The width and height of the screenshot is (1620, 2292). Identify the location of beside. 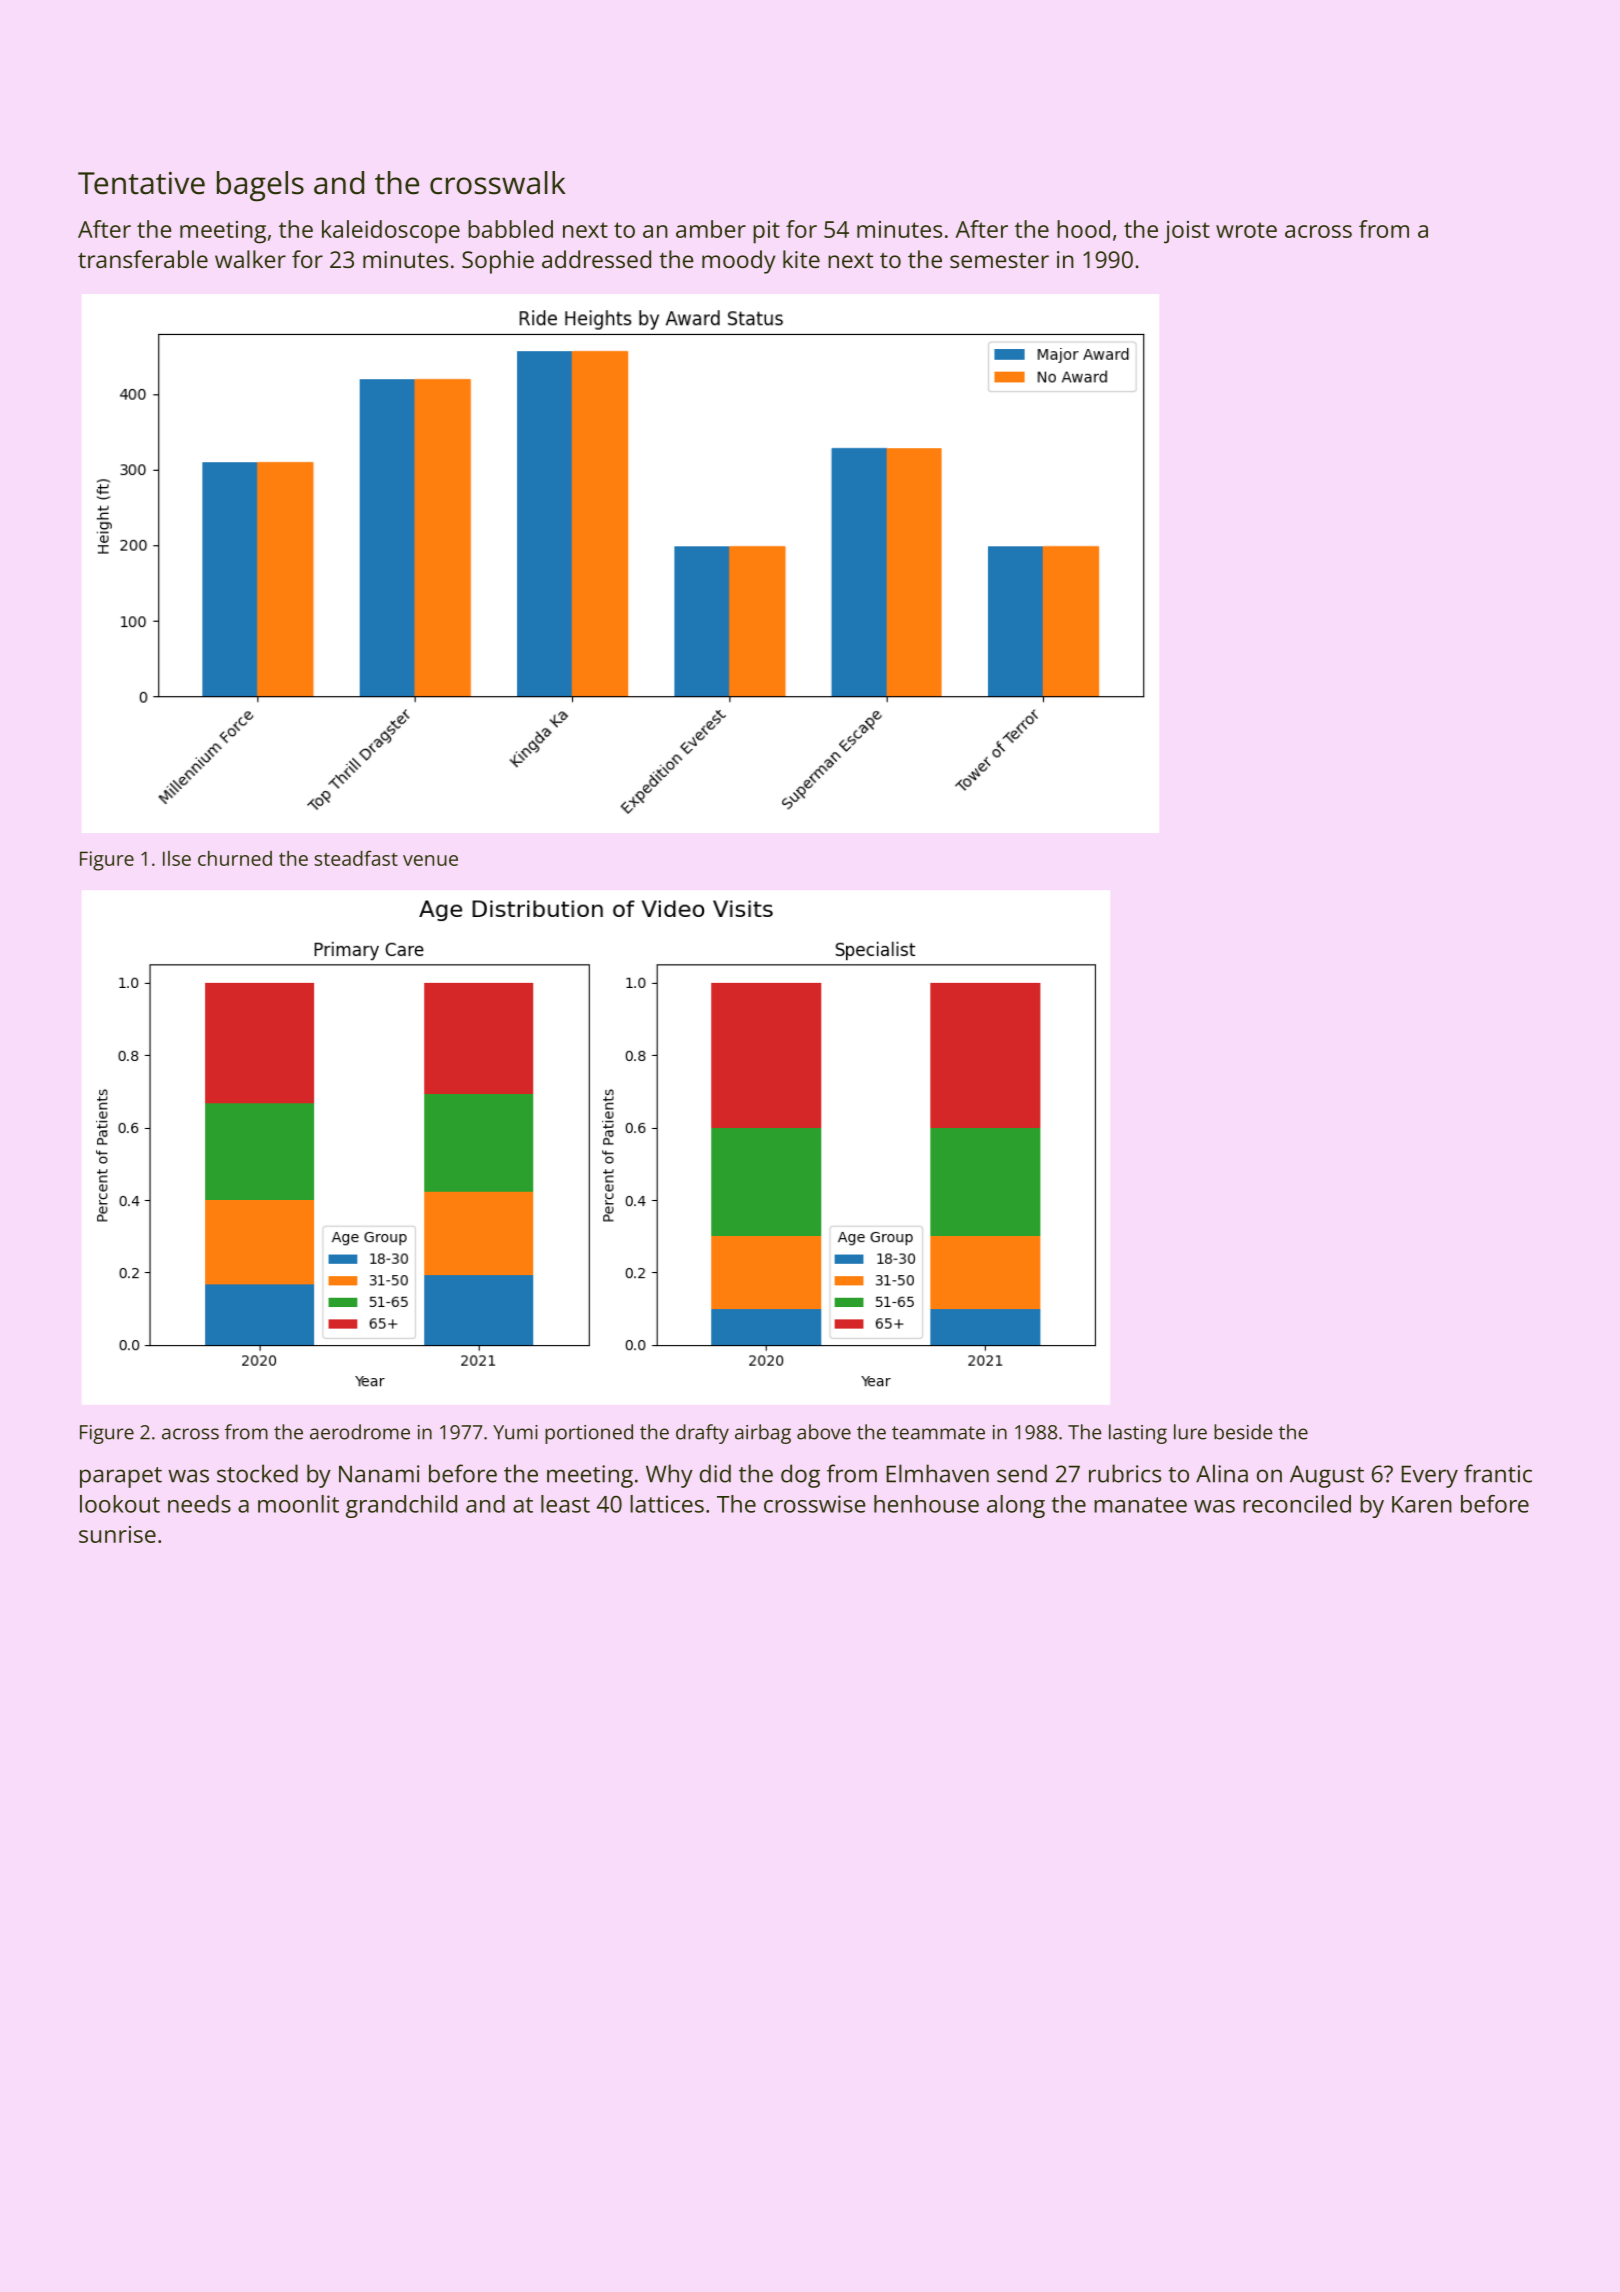
(1243, 1432).
